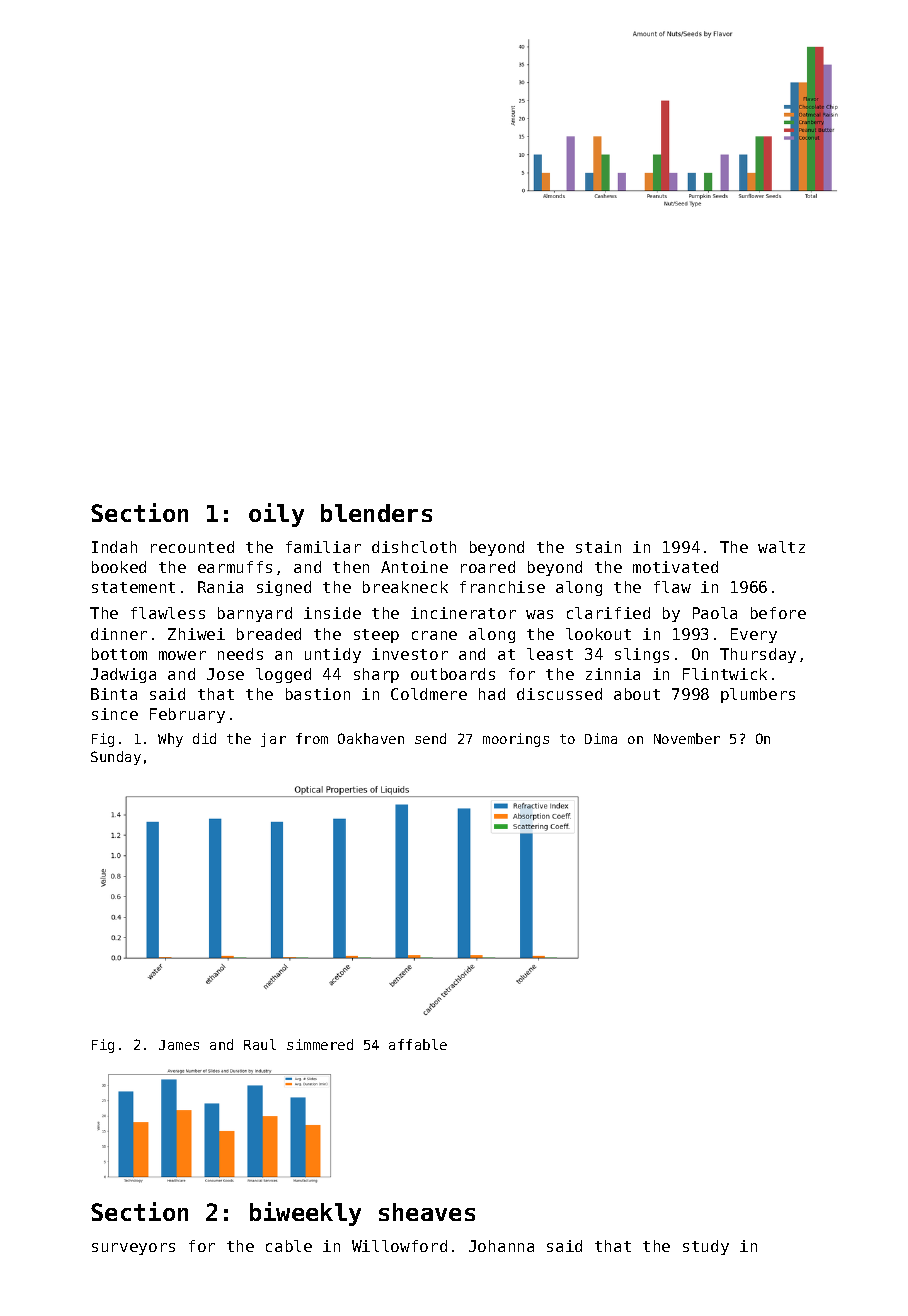  I want to click on clarified, so click(608, 613).
